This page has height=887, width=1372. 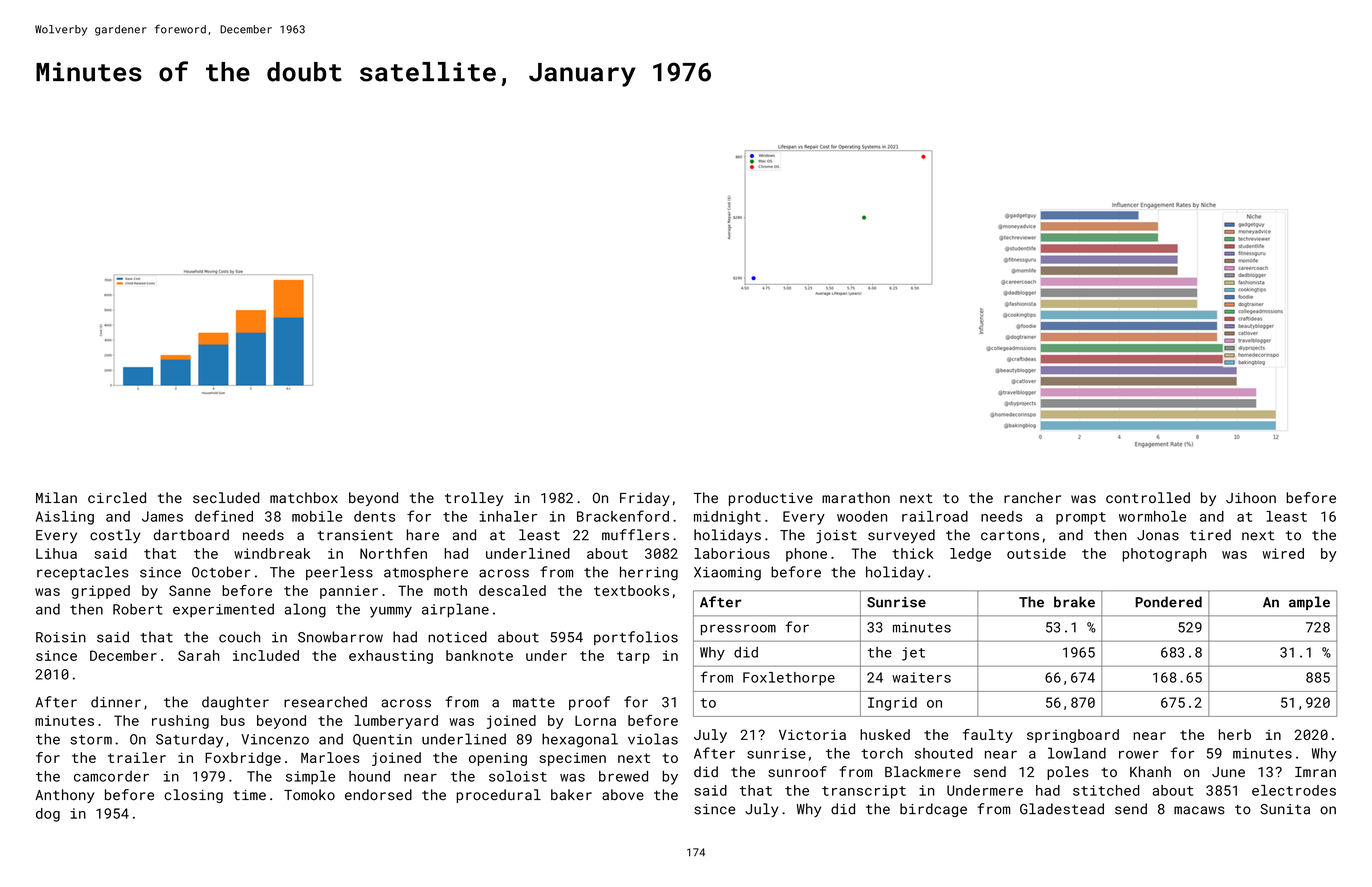 What do you see at coordinates (933, 810) in the page?
I see `birdcage` at bounding box center [933, 810].
